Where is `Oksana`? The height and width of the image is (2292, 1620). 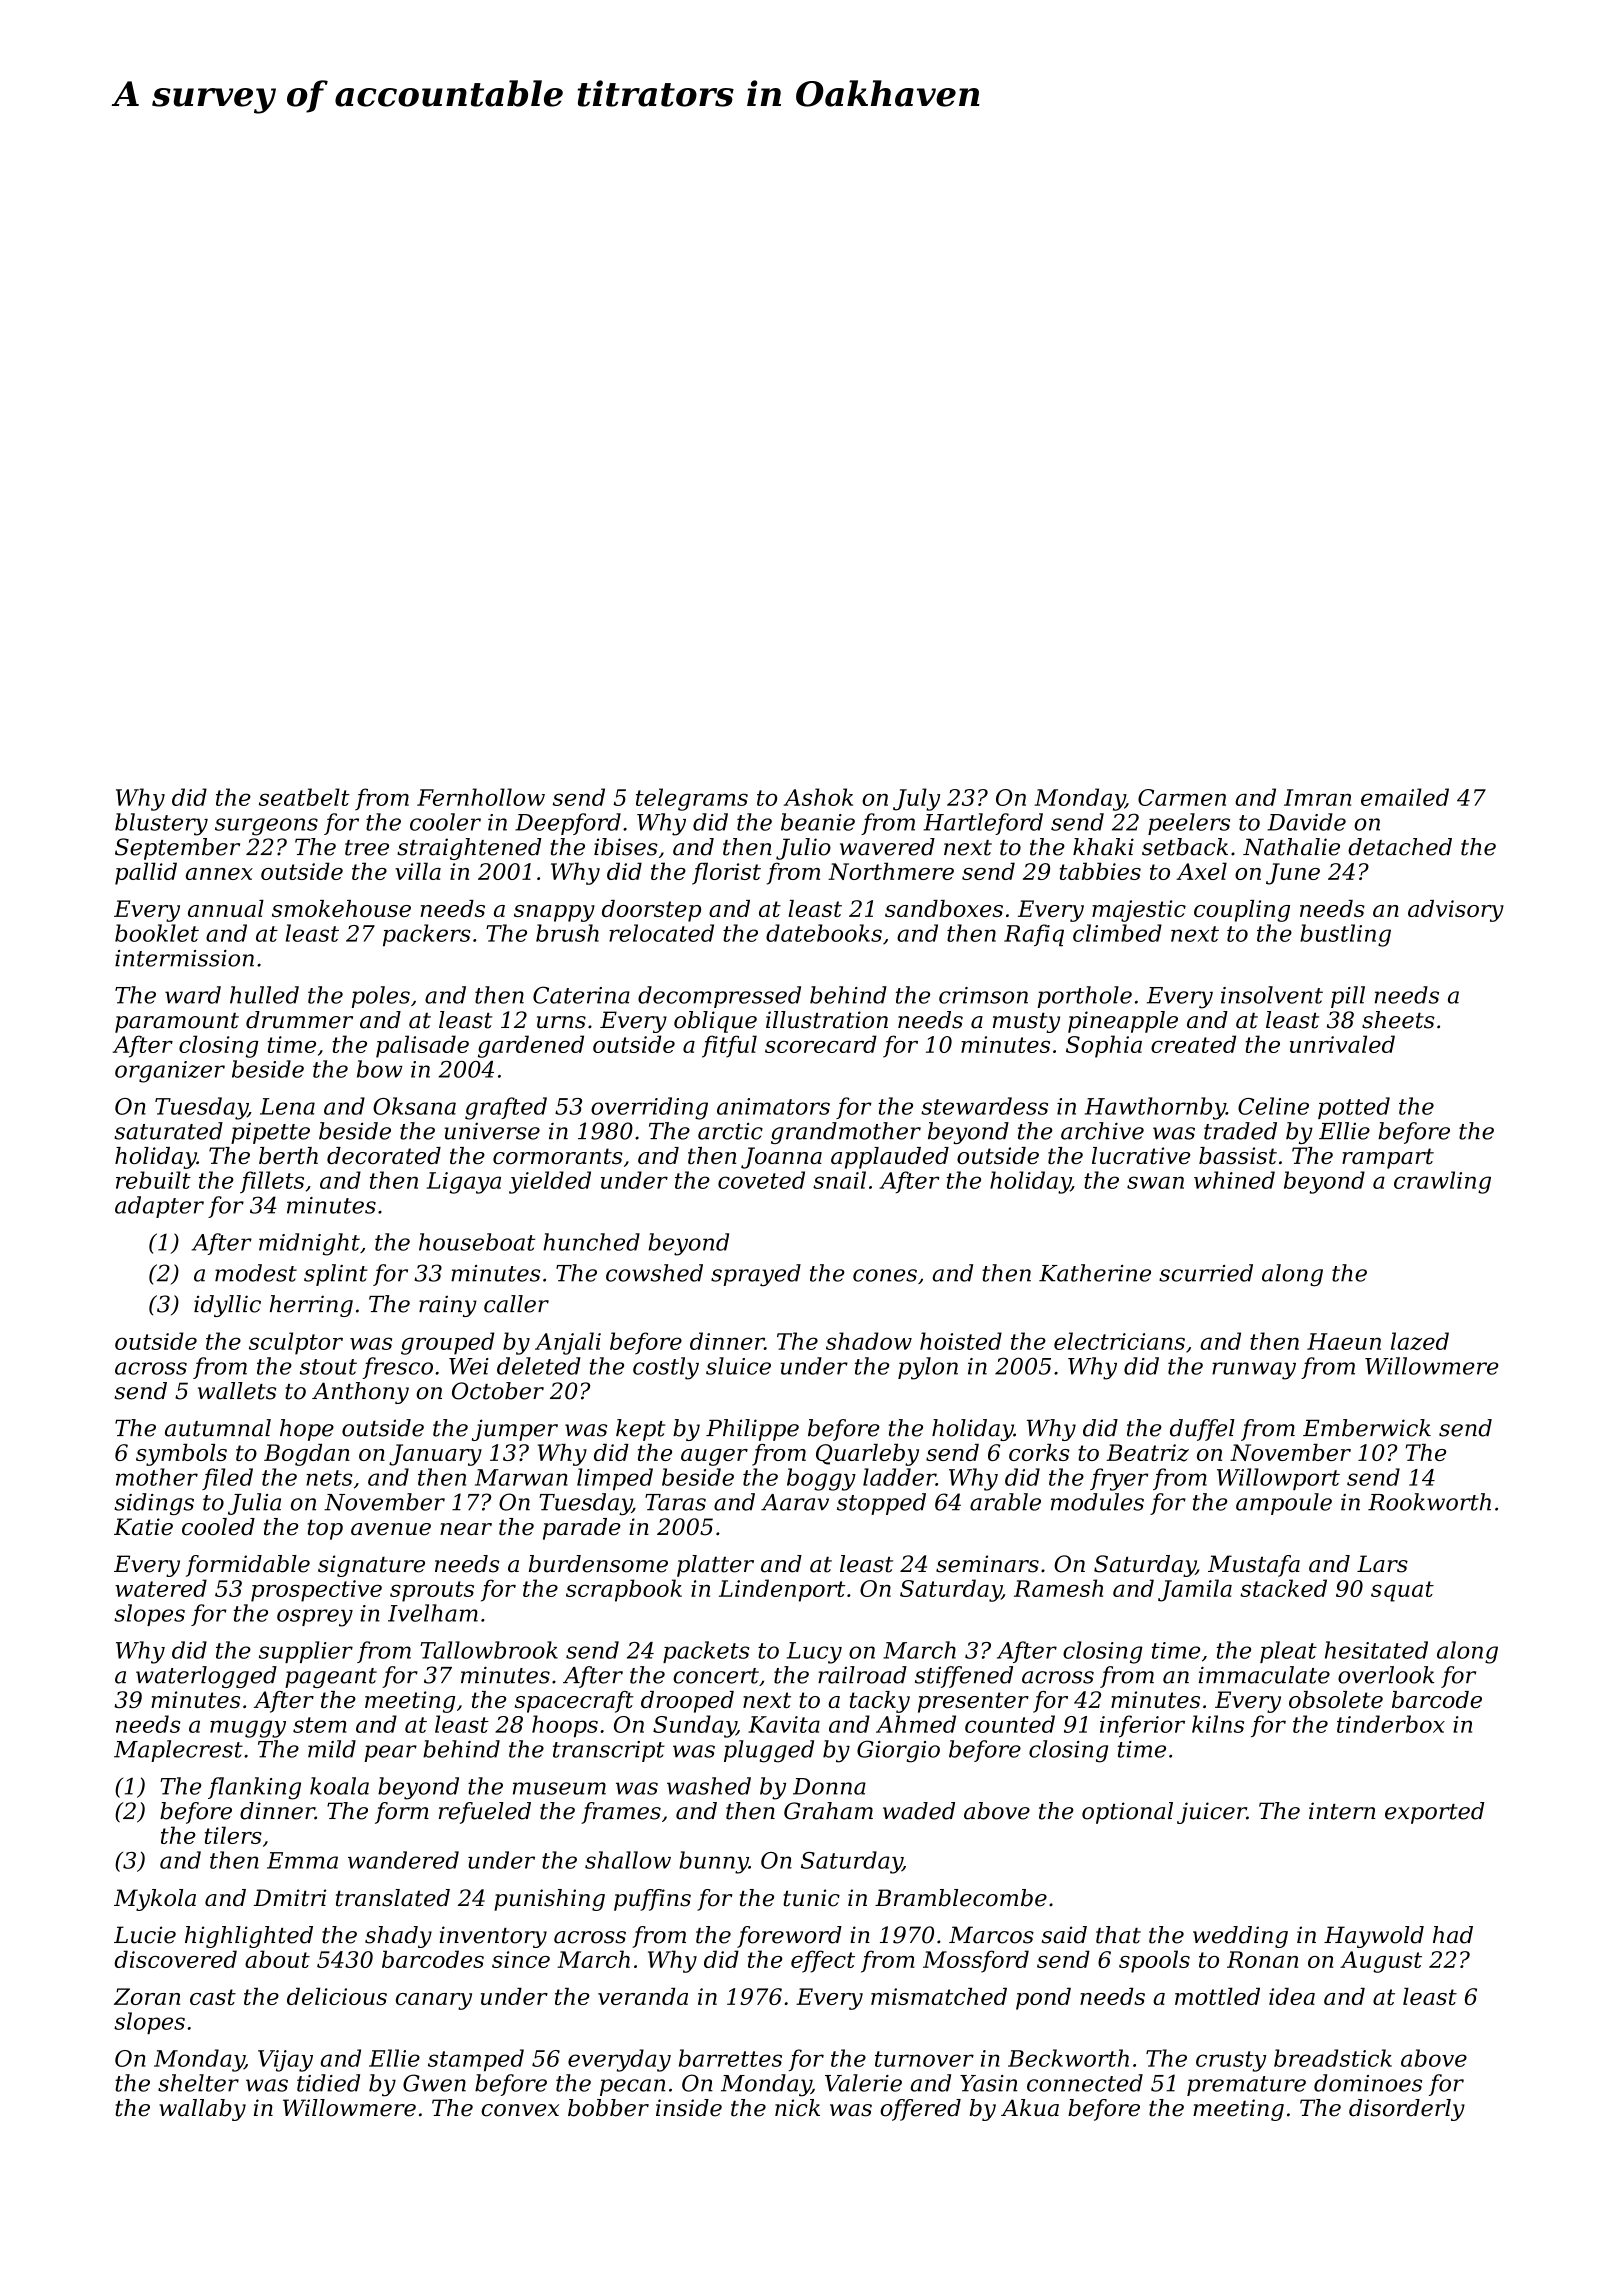 Oksana is located at coordinates (414, 1106).
